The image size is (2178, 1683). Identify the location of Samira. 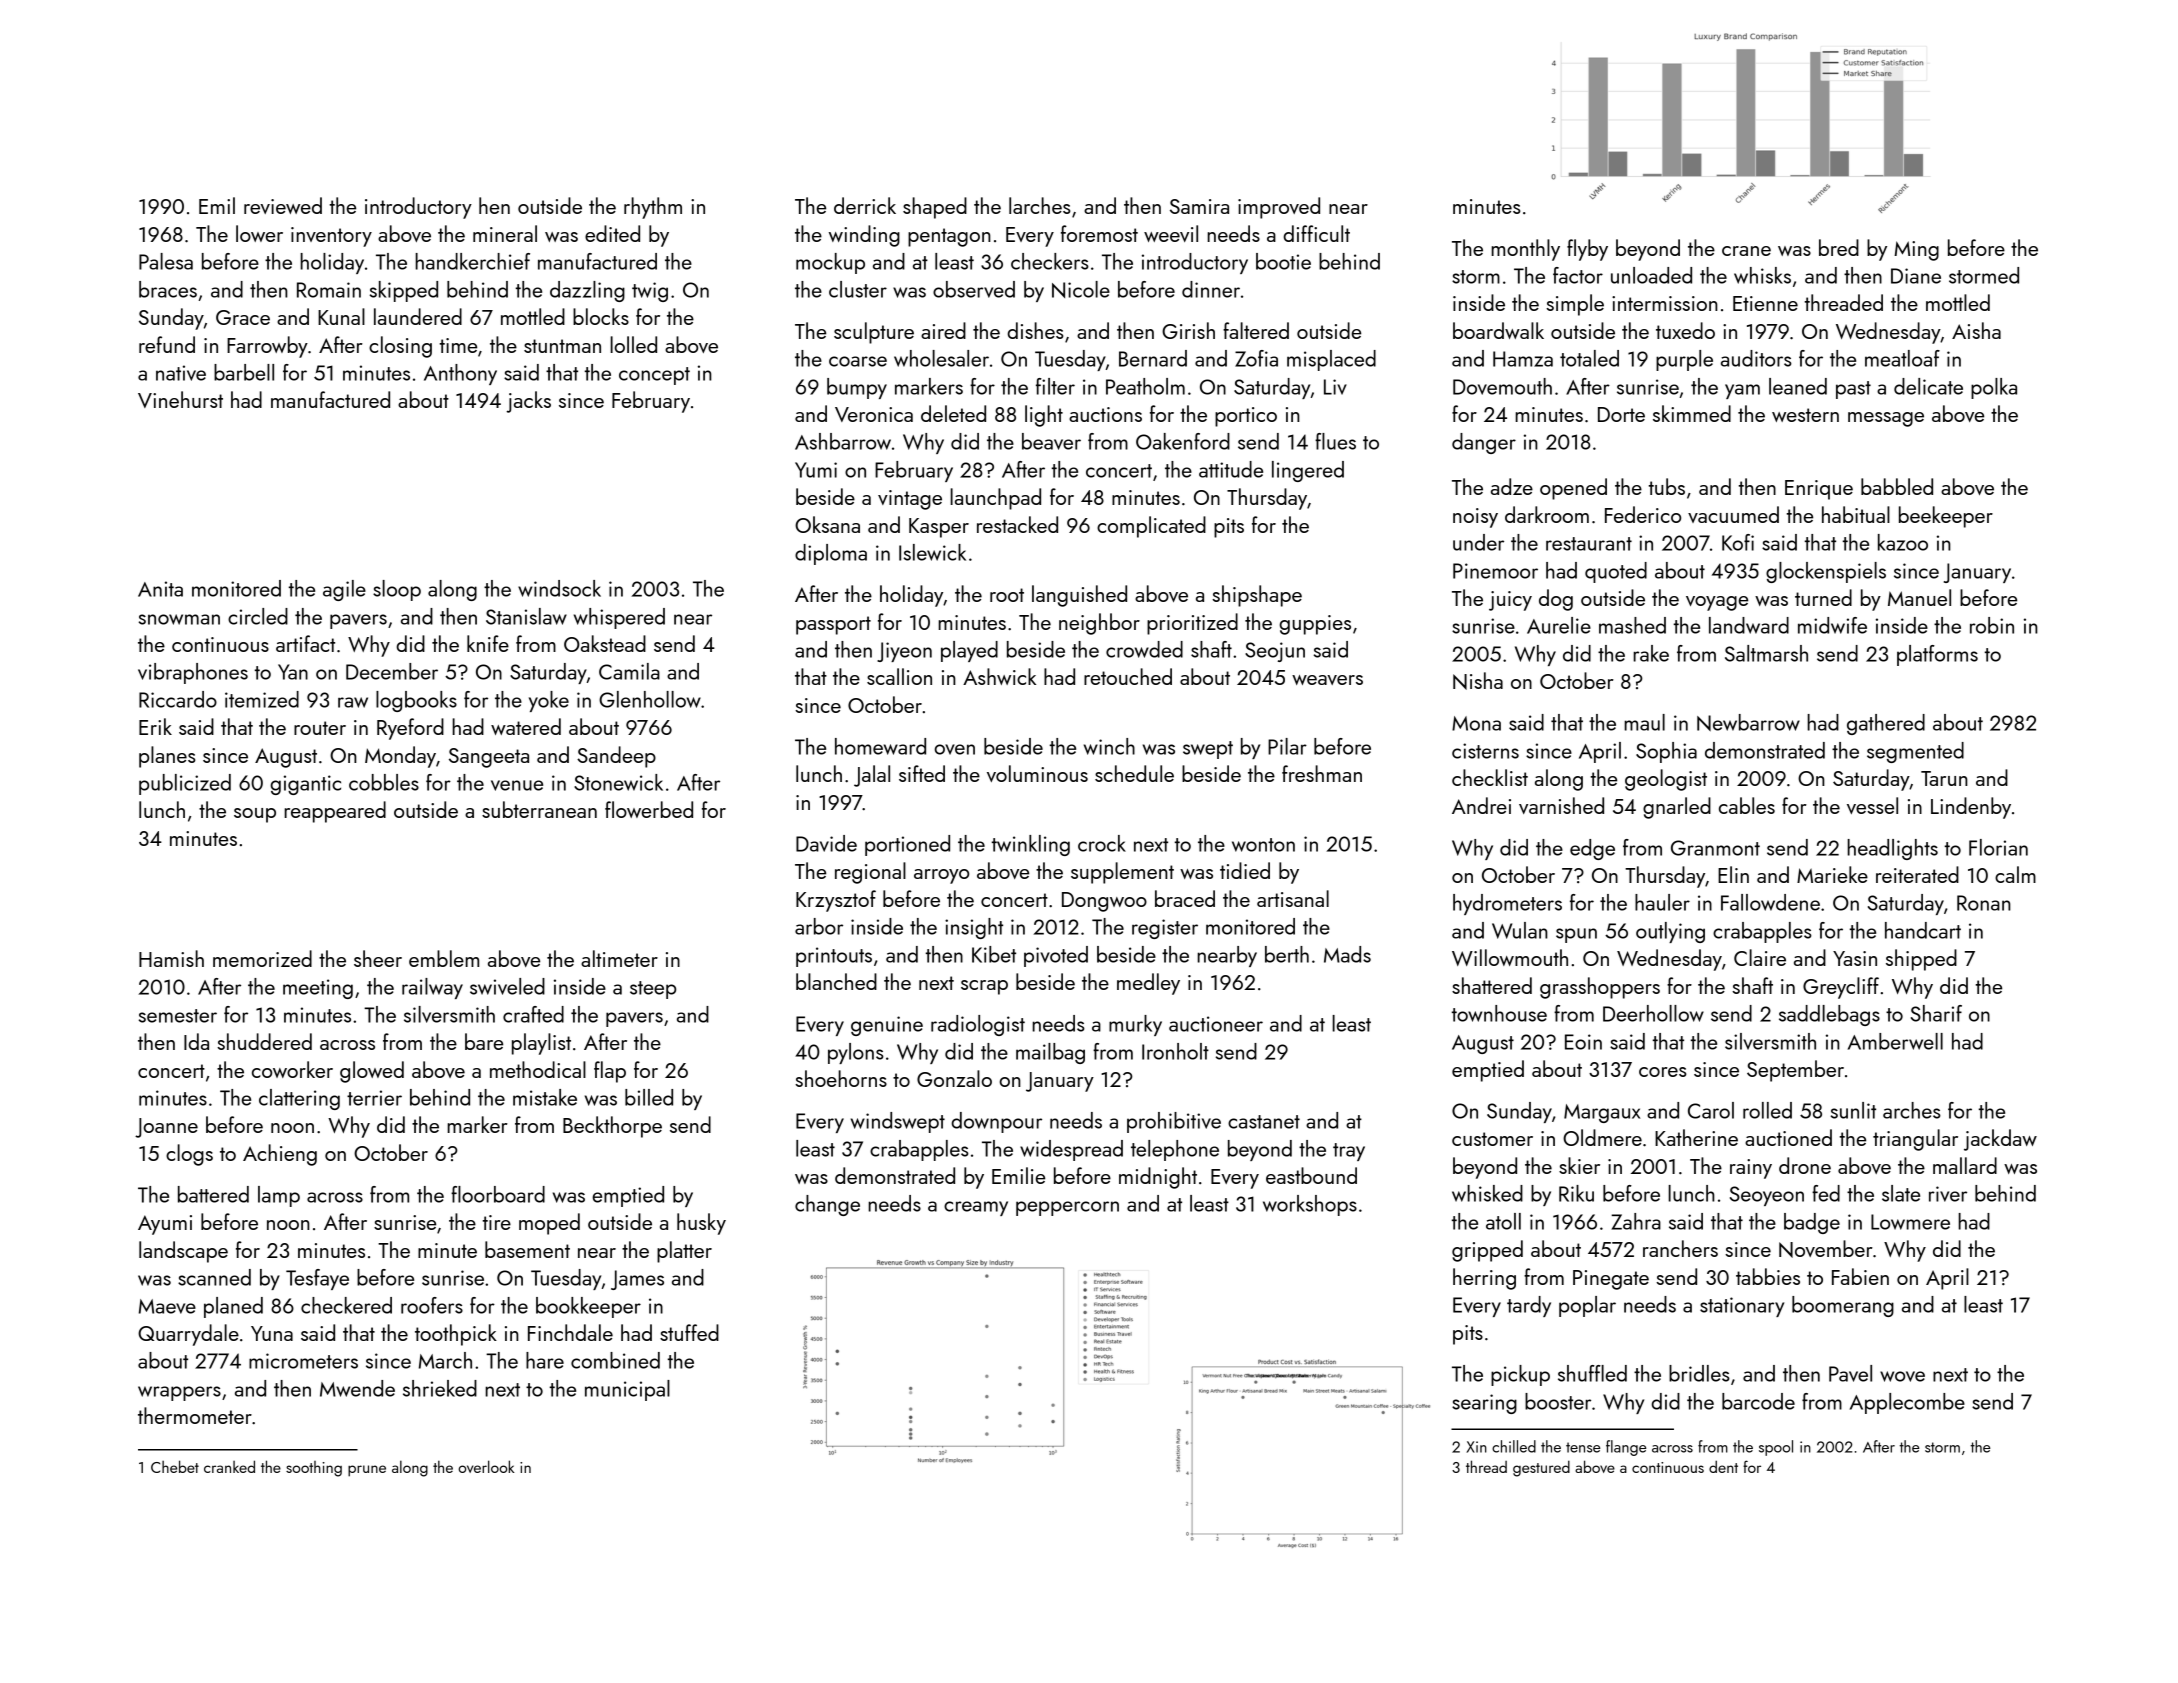
(1199, 206).
